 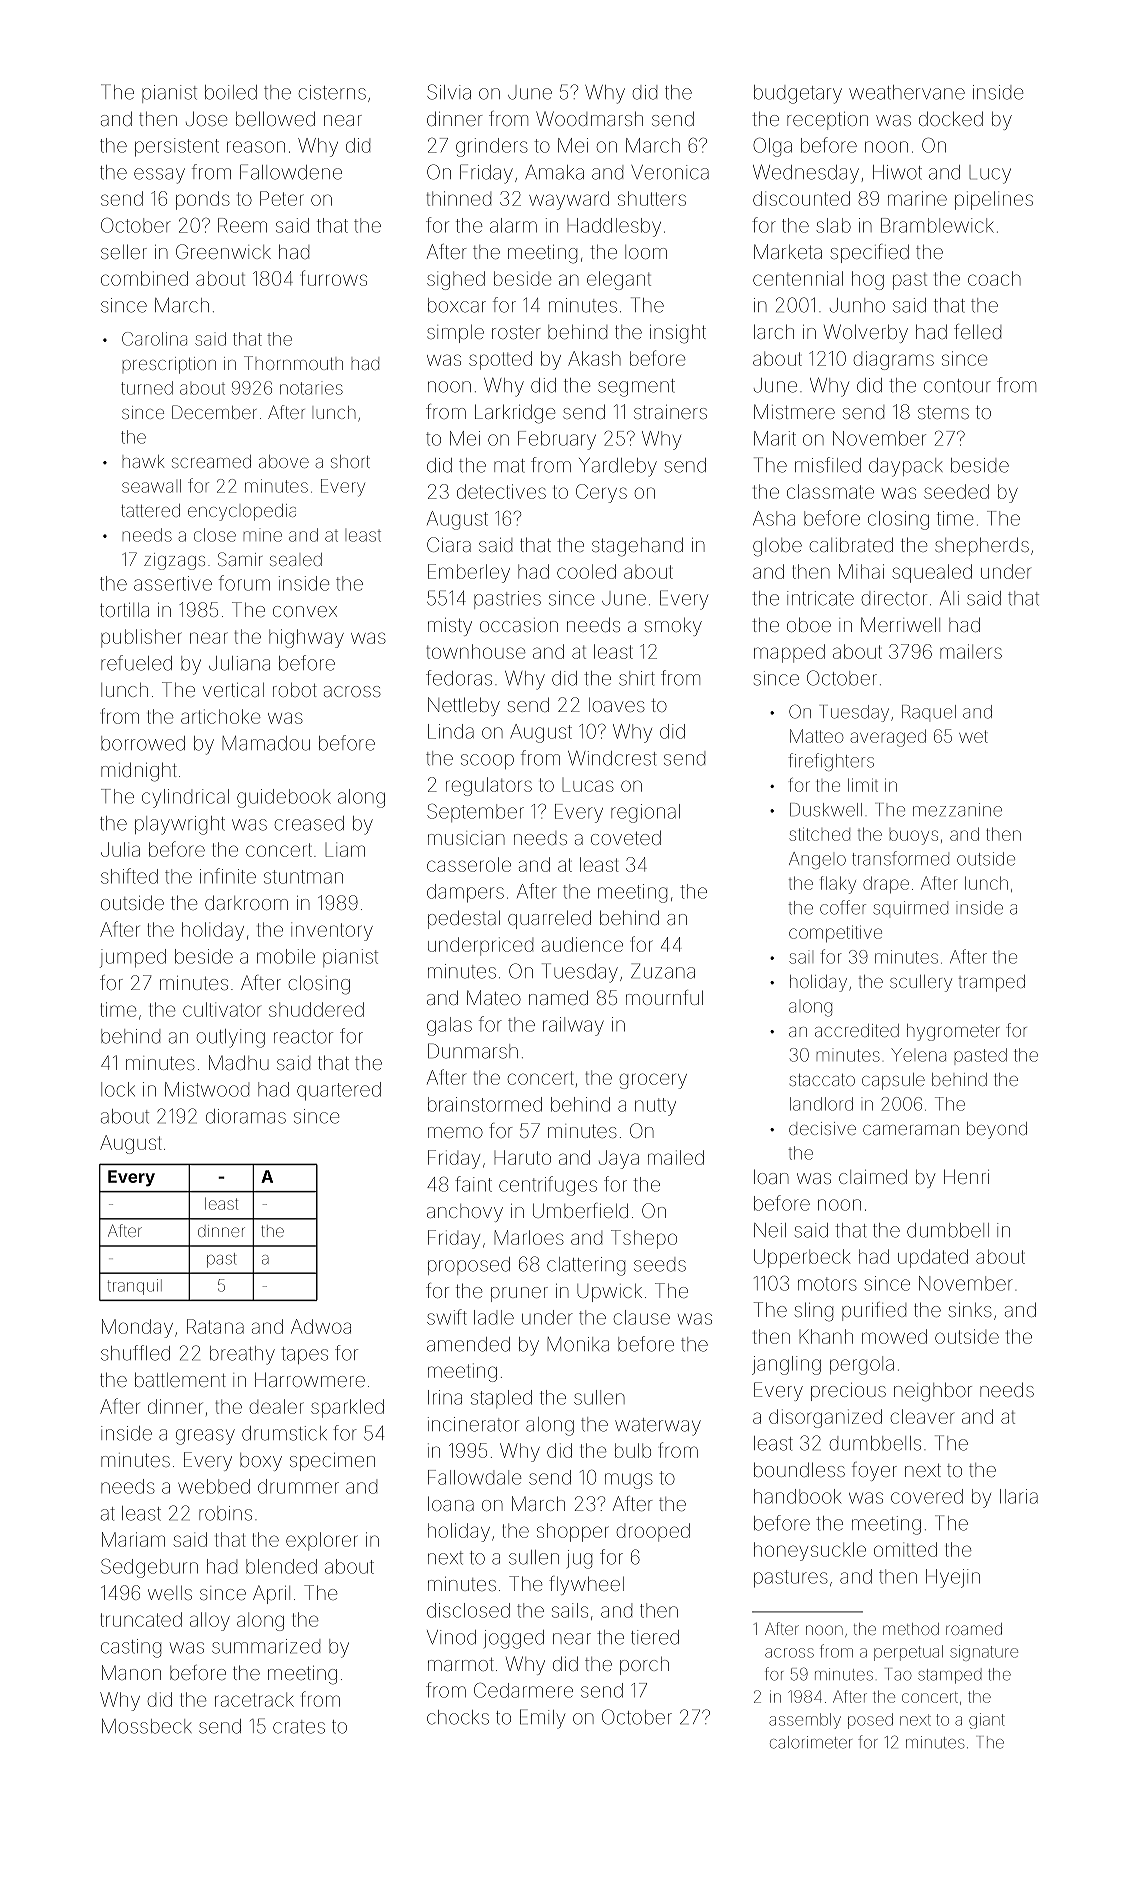 I want to click on Silvia, so click(x=449, y=92).
